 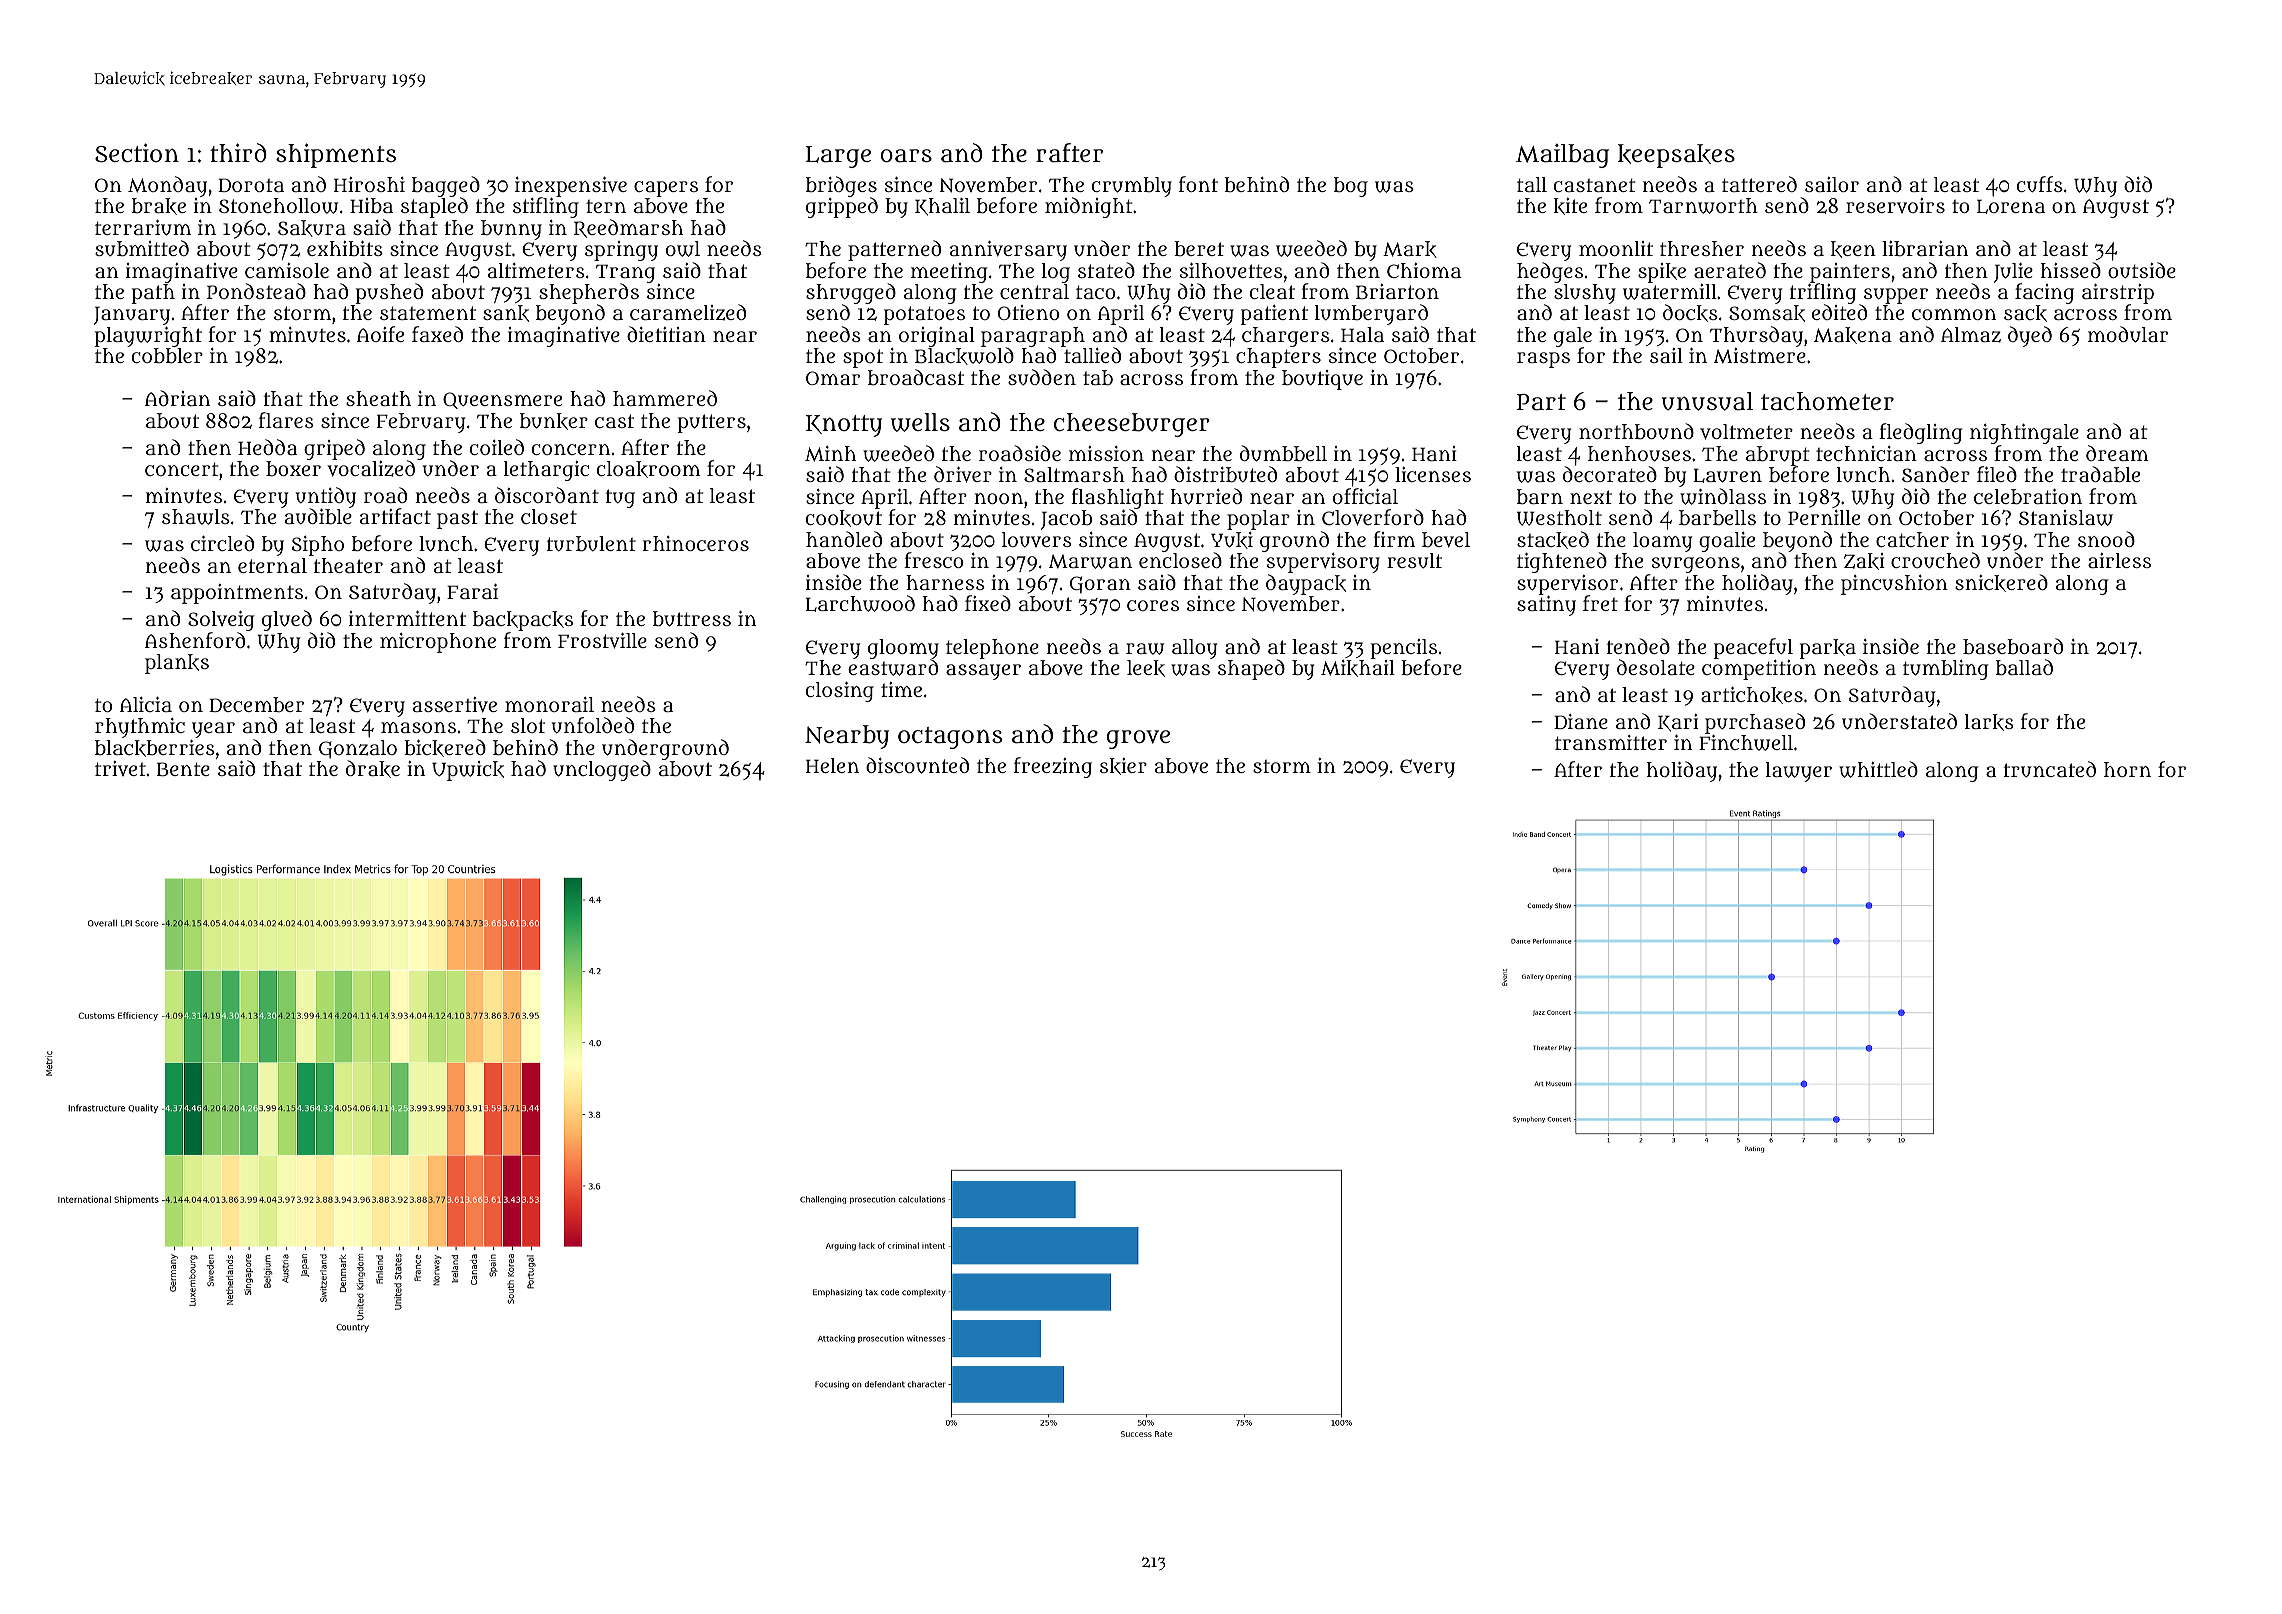 I want to click on masons, so click(x=418, y=727).
